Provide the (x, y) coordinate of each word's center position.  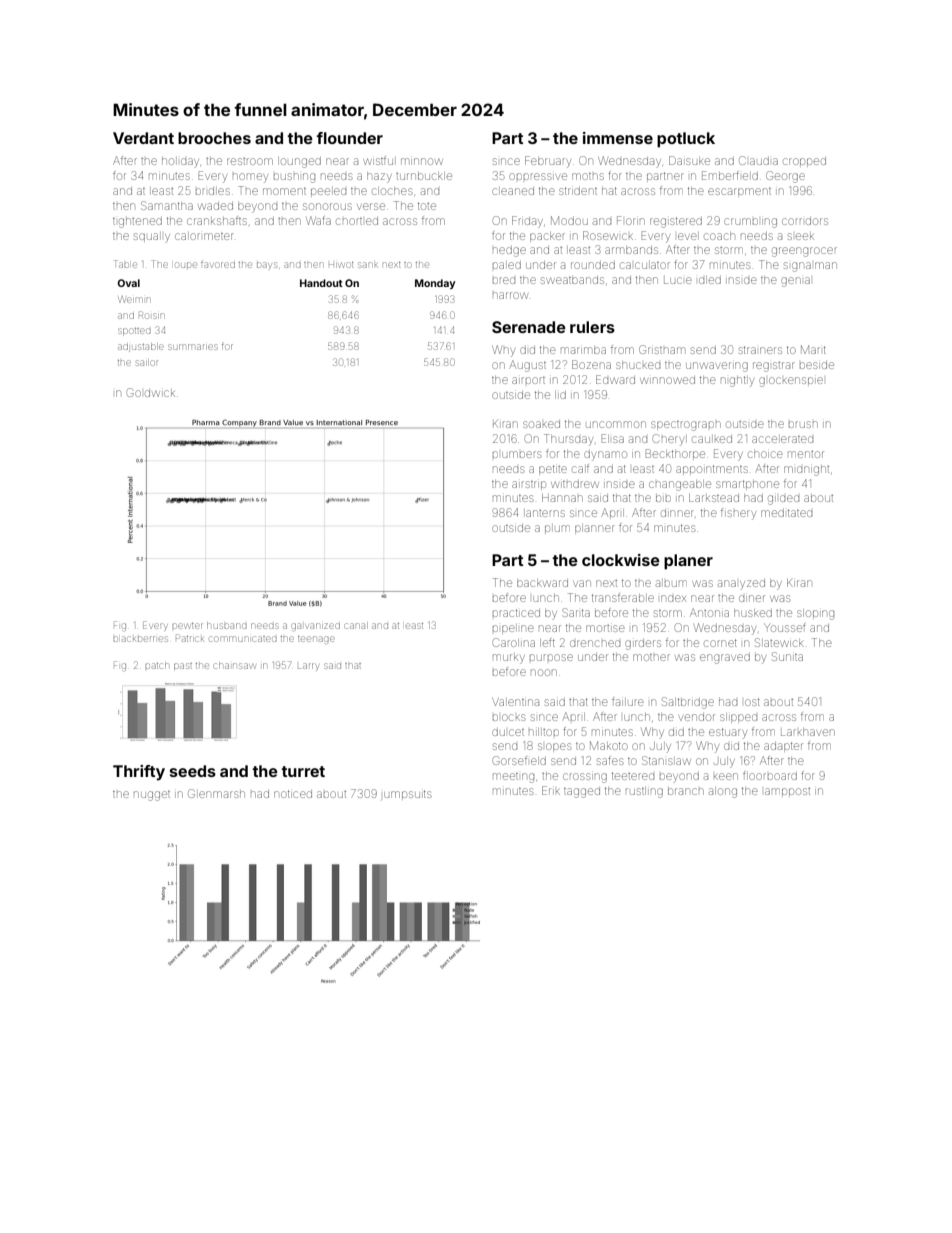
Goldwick (150, 392)
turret (303, 771)
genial (795, 282)
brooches (214, 138)
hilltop (544, 732)
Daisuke (689, 160)
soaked (541, 424)
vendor (697, 717)
